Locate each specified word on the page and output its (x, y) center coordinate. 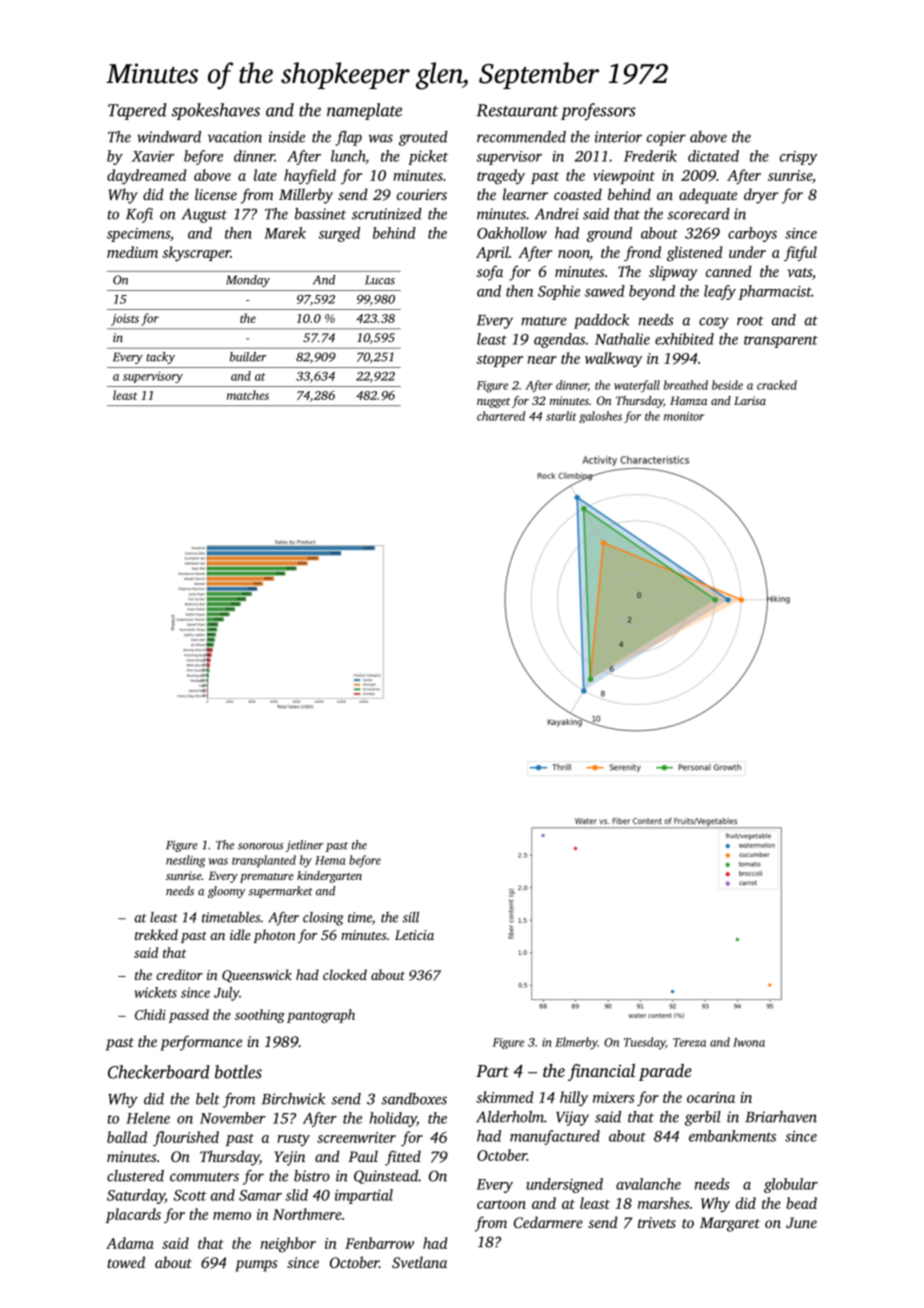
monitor (684, 416)
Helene (148, 1118)
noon (574, 254)
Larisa (750, 400)
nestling (185, 861)
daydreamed (147, 177)
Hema (330, 860)
